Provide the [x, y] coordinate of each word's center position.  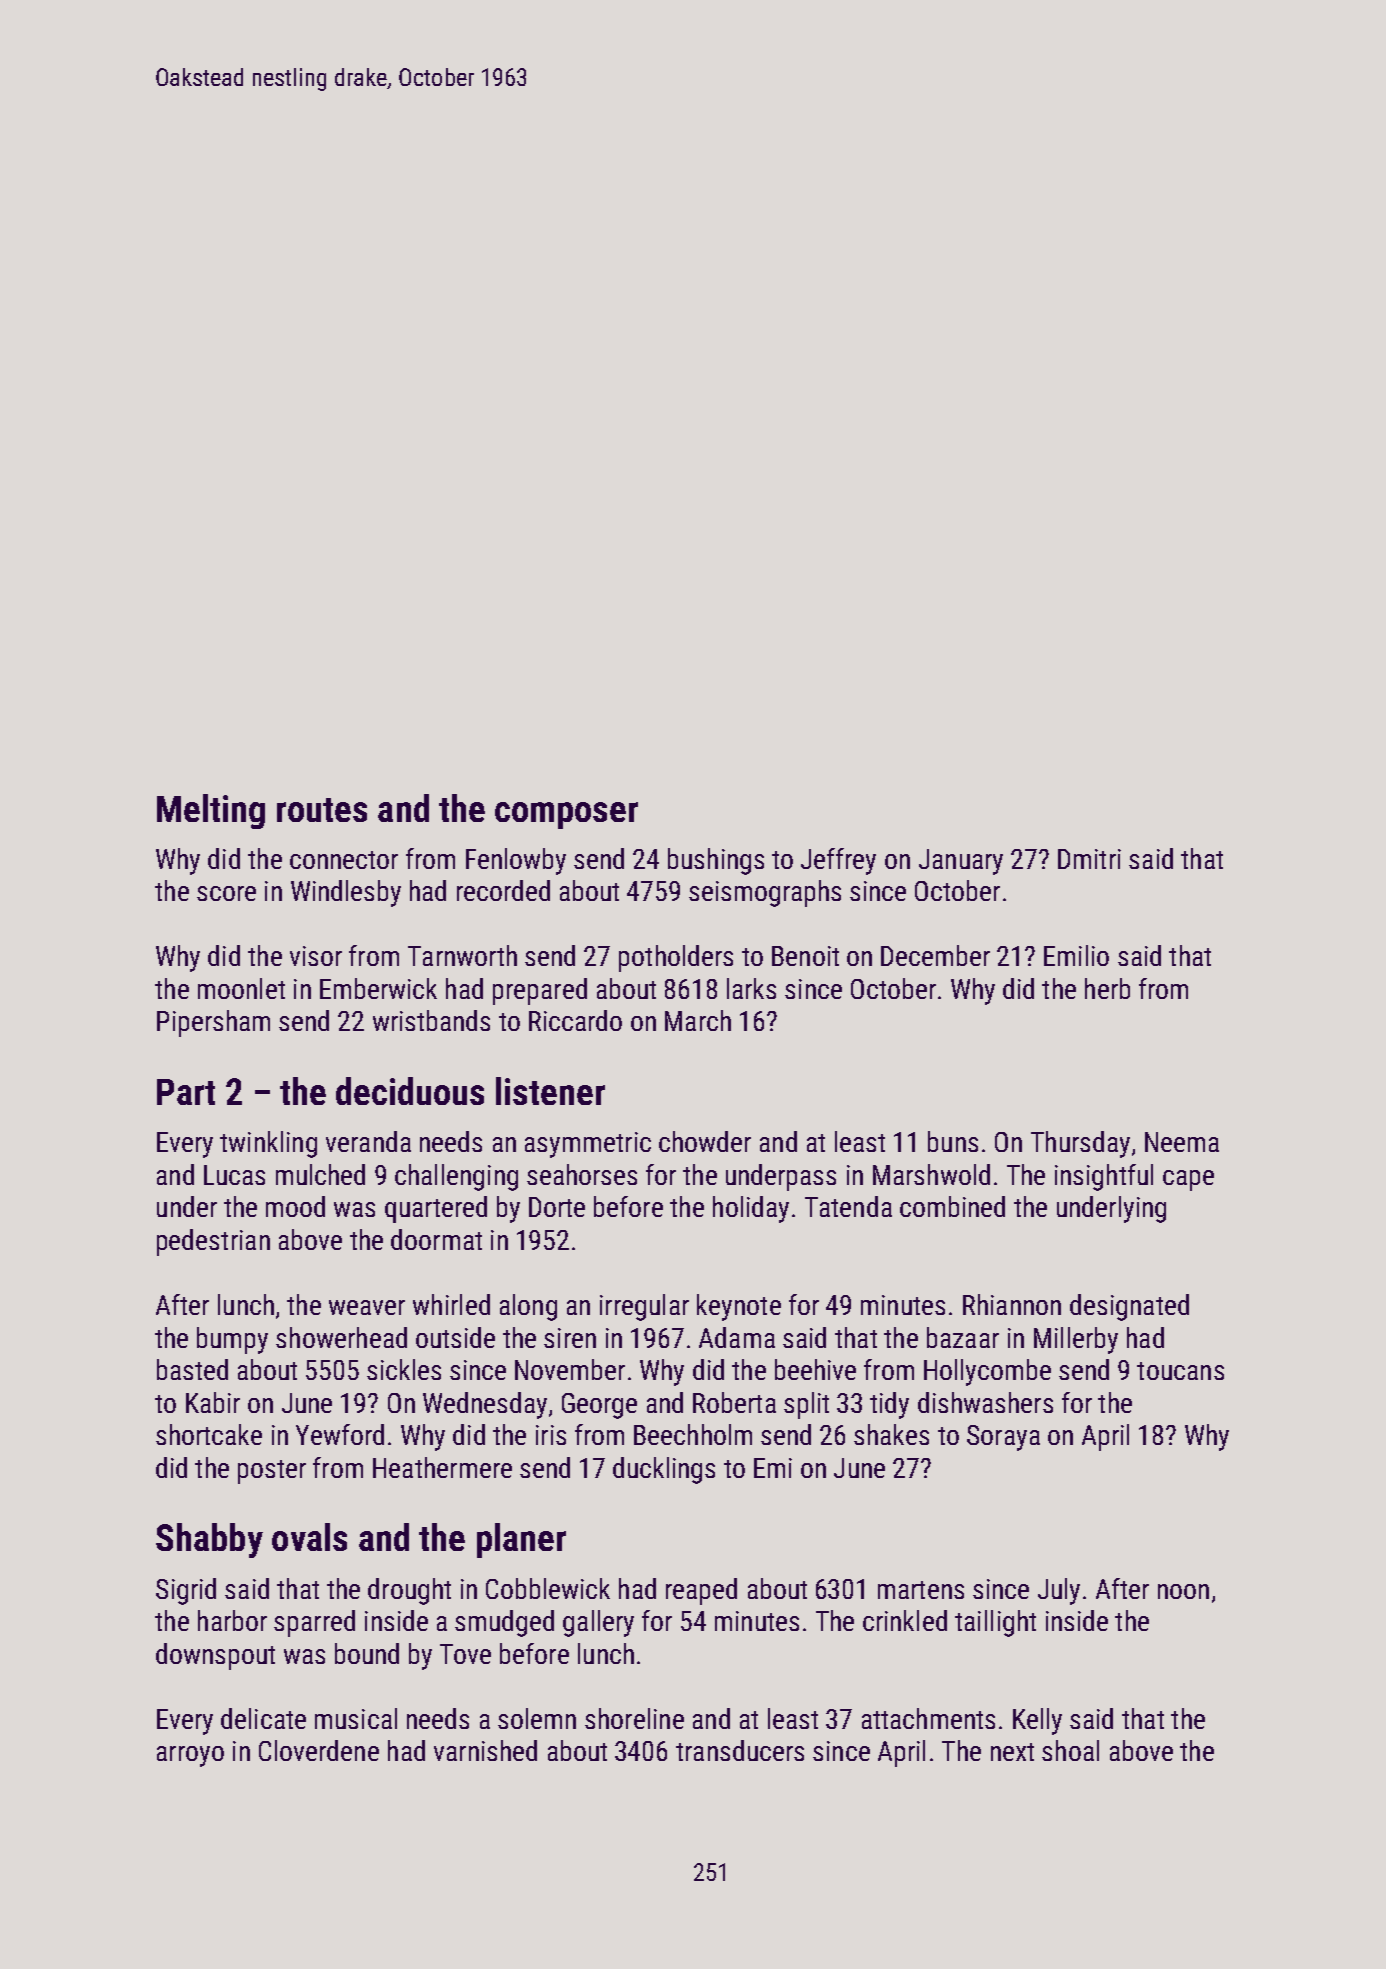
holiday [751, 1209]
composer [566, 815]
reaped [701, 1591]
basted [192, 1369]
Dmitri [1089, 859]
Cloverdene [319, 1750]
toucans [1180, 1371]
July [1059, 1591]
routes [322, 810]
